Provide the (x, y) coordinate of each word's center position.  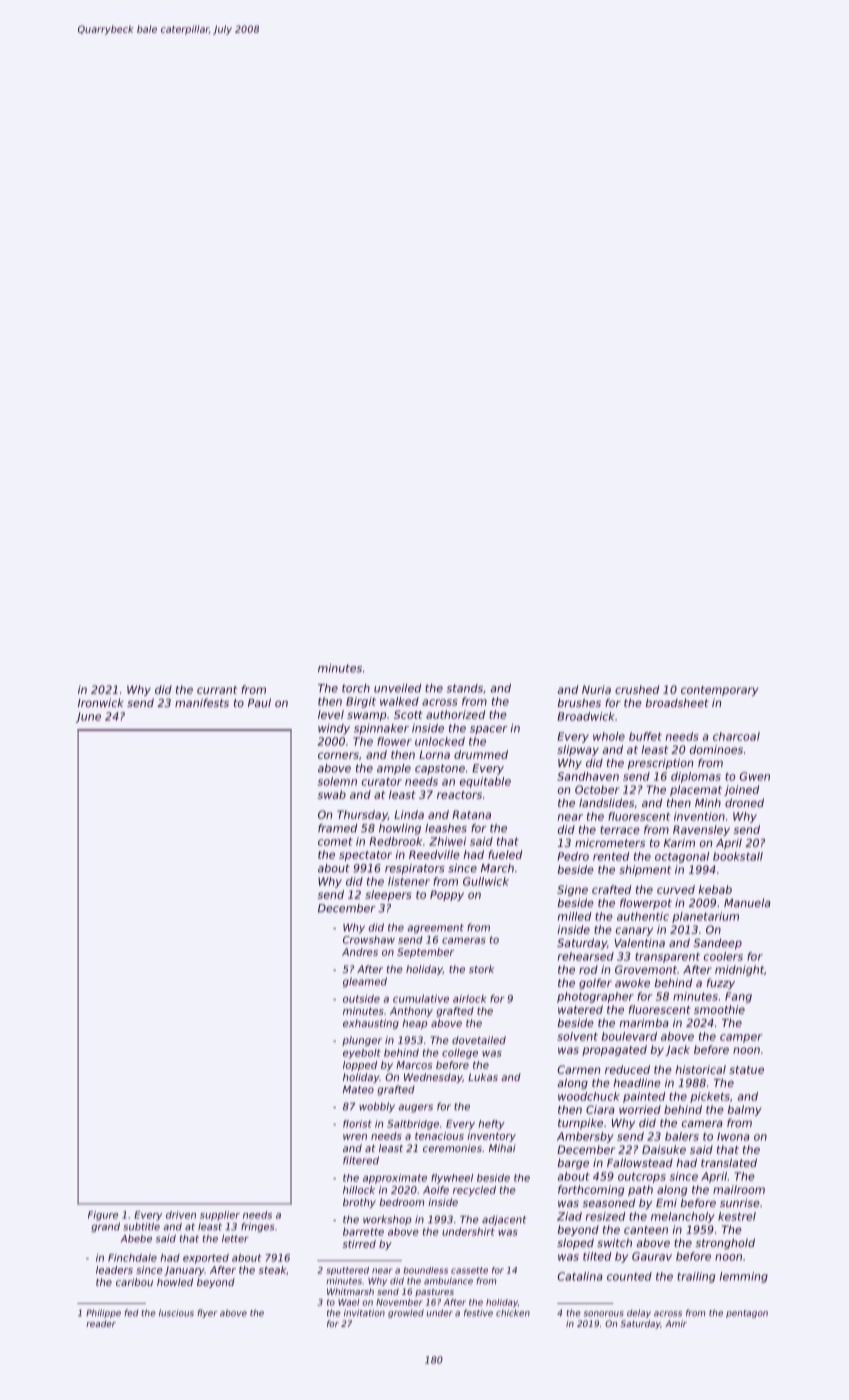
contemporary (719, 691)
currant (217, 690)
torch (356, 688)
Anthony (411, 1012)
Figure (103, 1216)
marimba (644, 1022)
